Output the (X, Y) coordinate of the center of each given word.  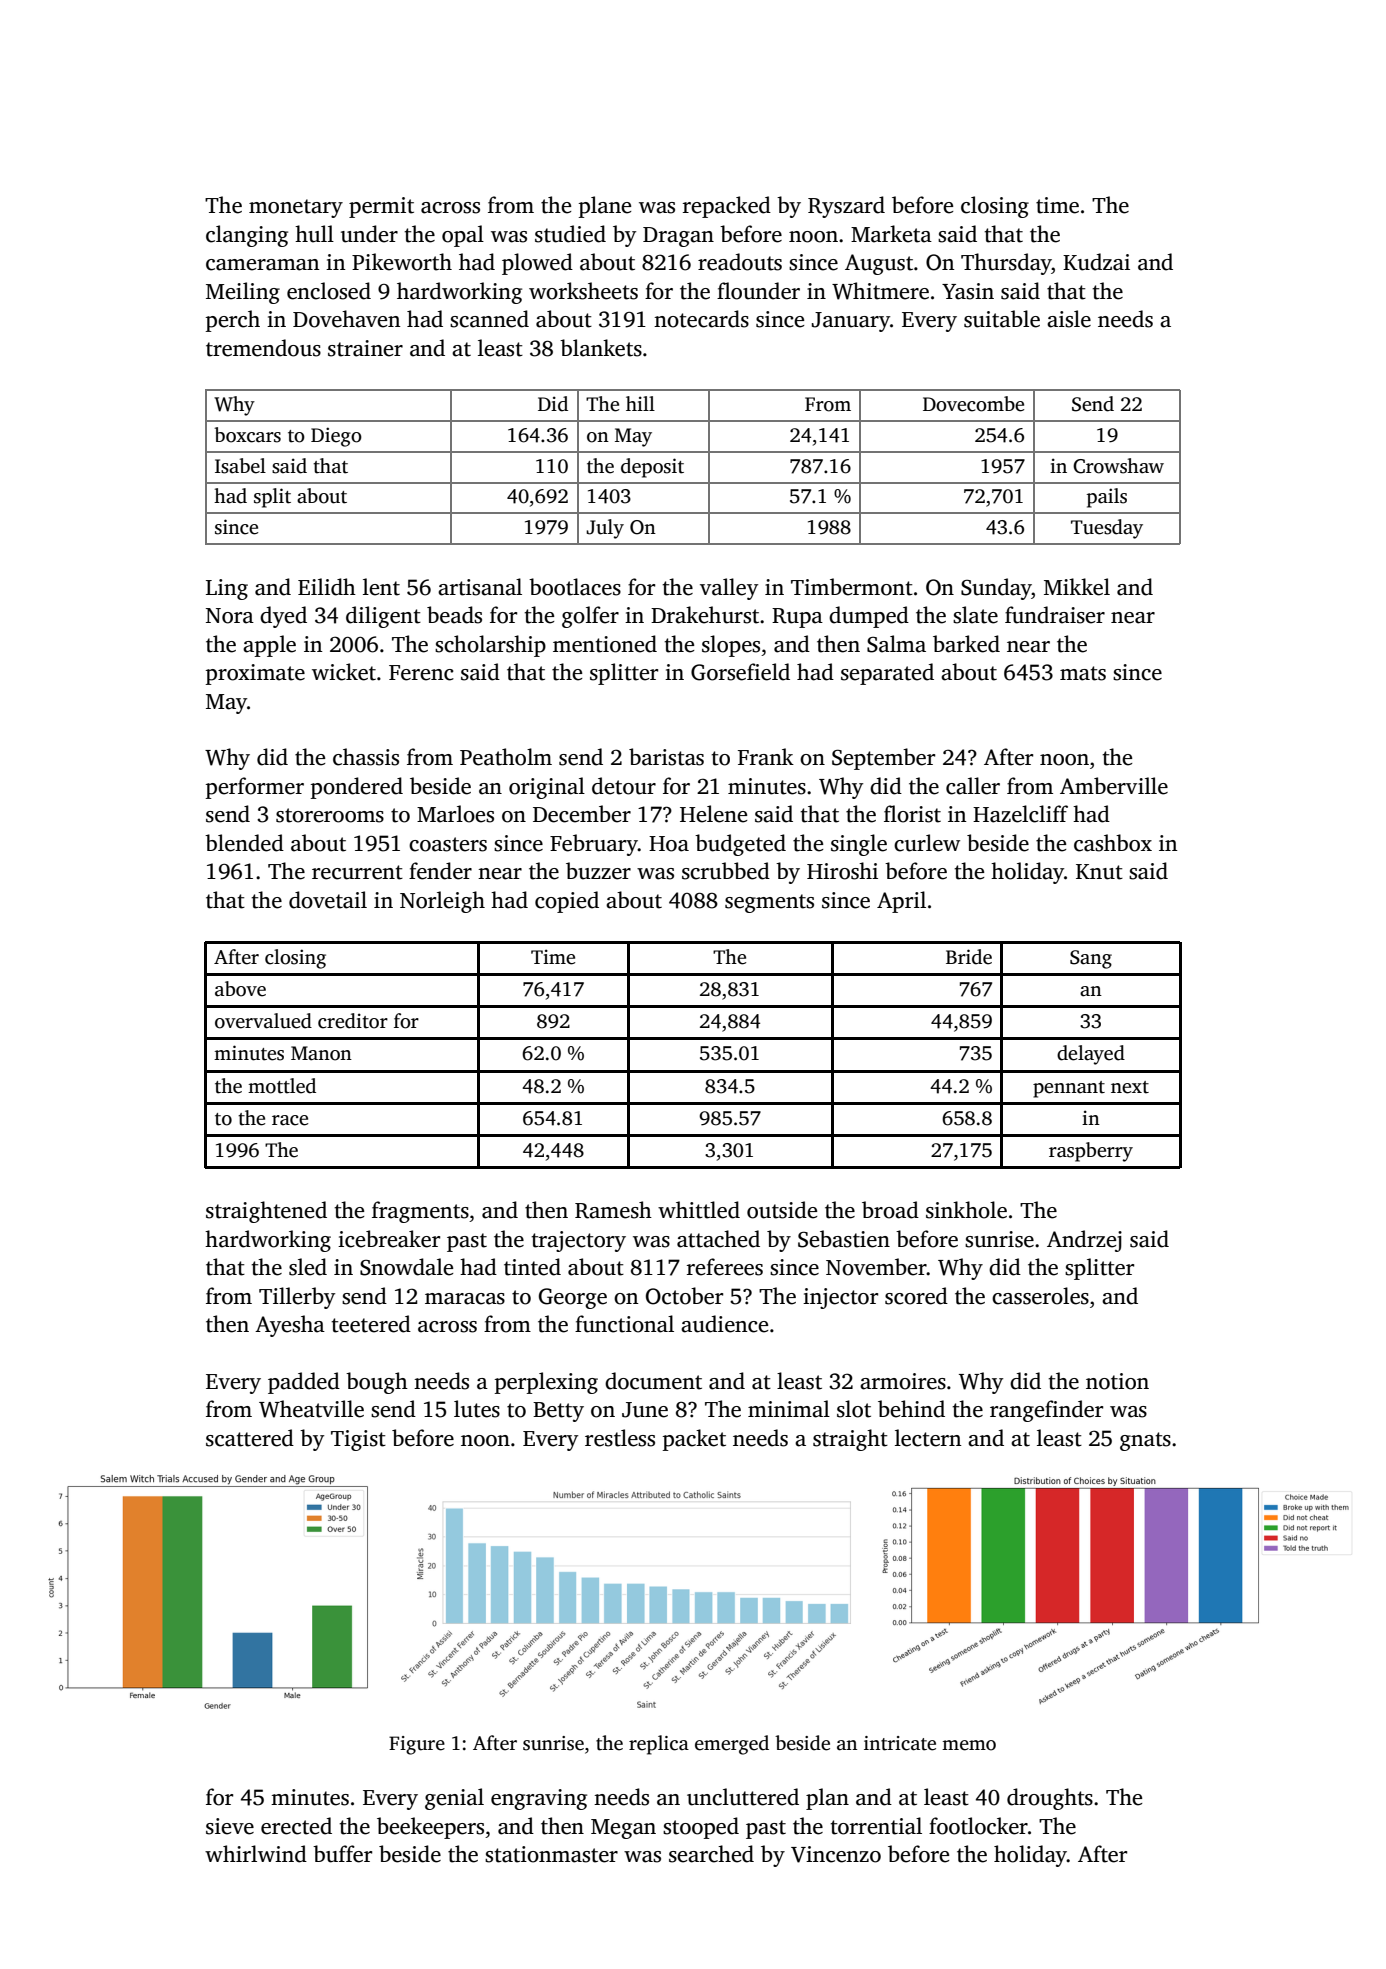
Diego (336, 437)
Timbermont (852, 587)
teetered (371, 1324)
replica (659, 1745)
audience (724, 1324)
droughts (1050, 1799)
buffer (342, 1854)
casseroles (1040, 1296)
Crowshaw (1118, 466)
